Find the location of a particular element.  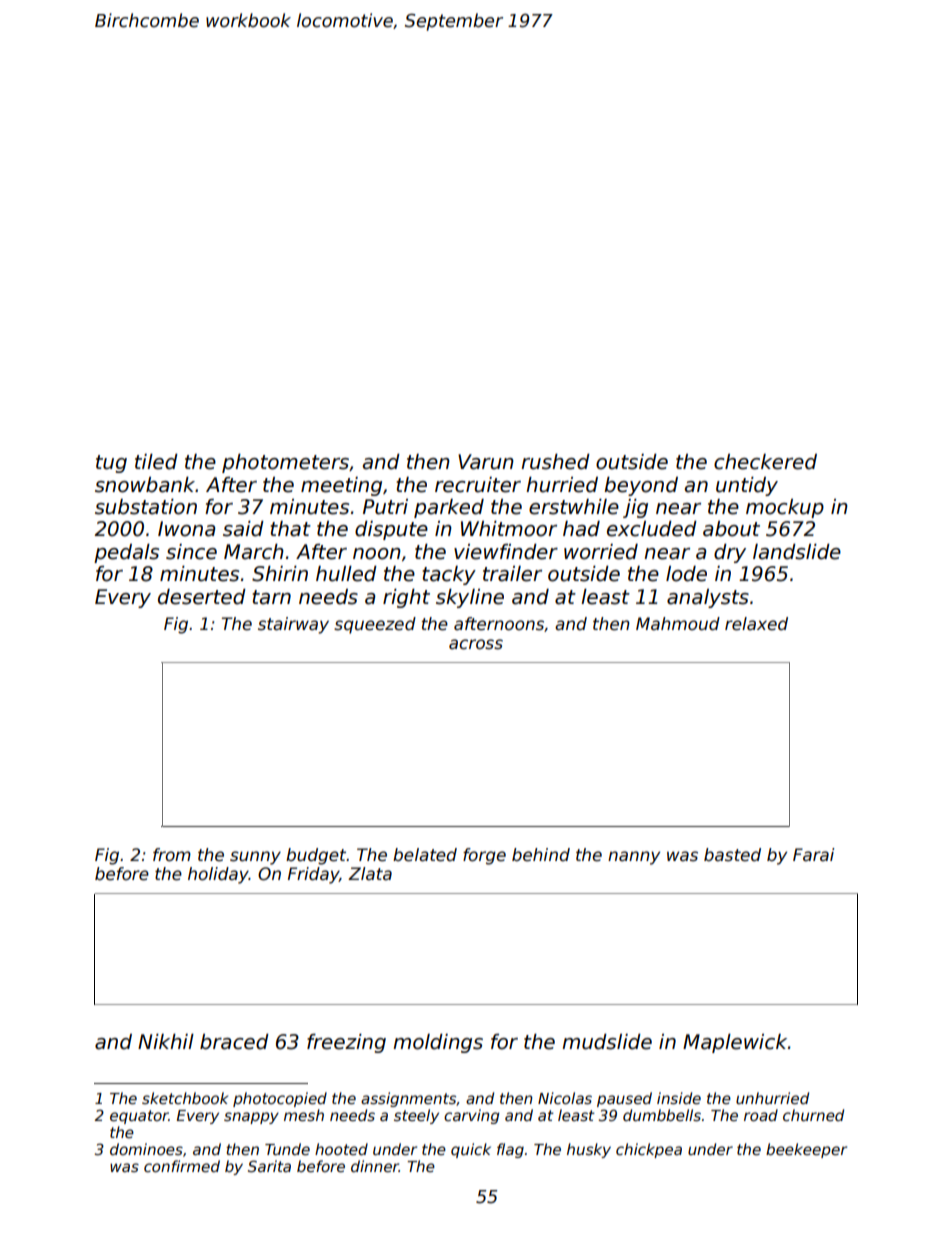

said is located at coordinates (243, 529).
